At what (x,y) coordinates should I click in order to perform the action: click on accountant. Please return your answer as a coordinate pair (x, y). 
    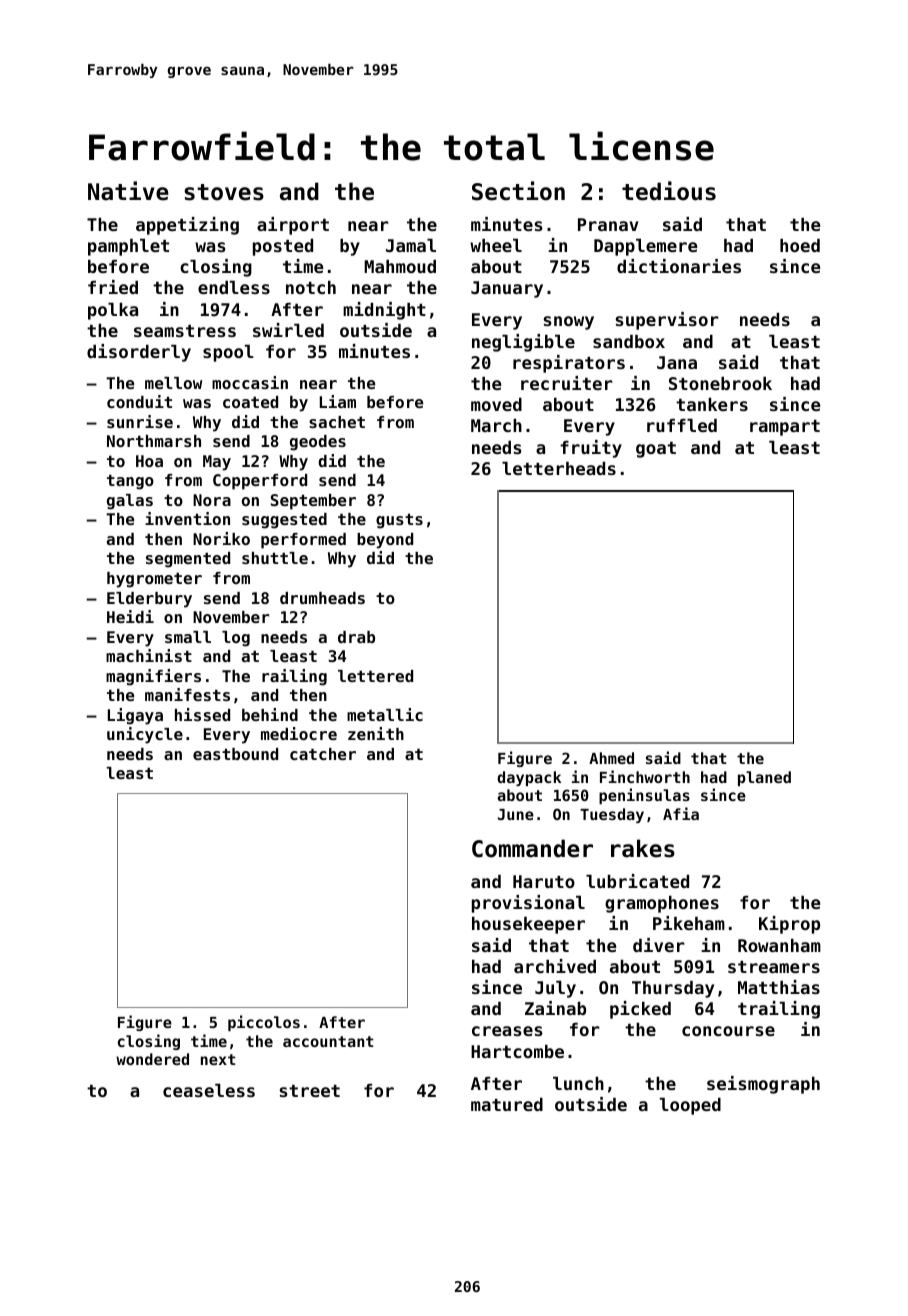
    Looking at the image, I should click on (328, 1041).
